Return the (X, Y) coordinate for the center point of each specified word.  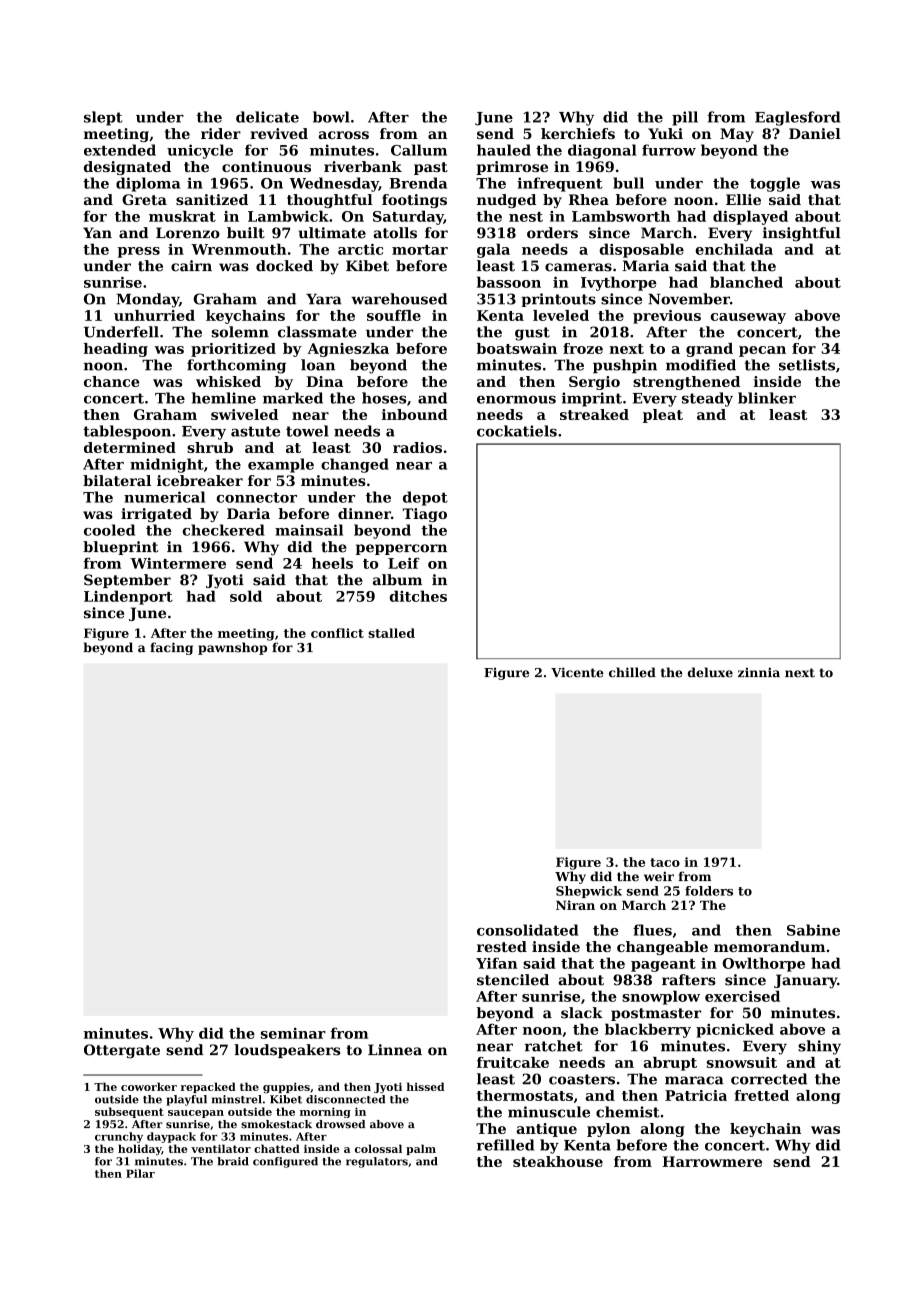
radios (417, 447)
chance (111, 381)
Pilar (140, 1173)
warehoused (399, 299)
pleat (663, 416)
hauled (504, 150)
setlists (807, 365)
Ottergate (122, 1051)
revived (279, 133)
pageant (663, 965)
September (127, 581)
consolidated (527, 930)
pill (685, 118)
